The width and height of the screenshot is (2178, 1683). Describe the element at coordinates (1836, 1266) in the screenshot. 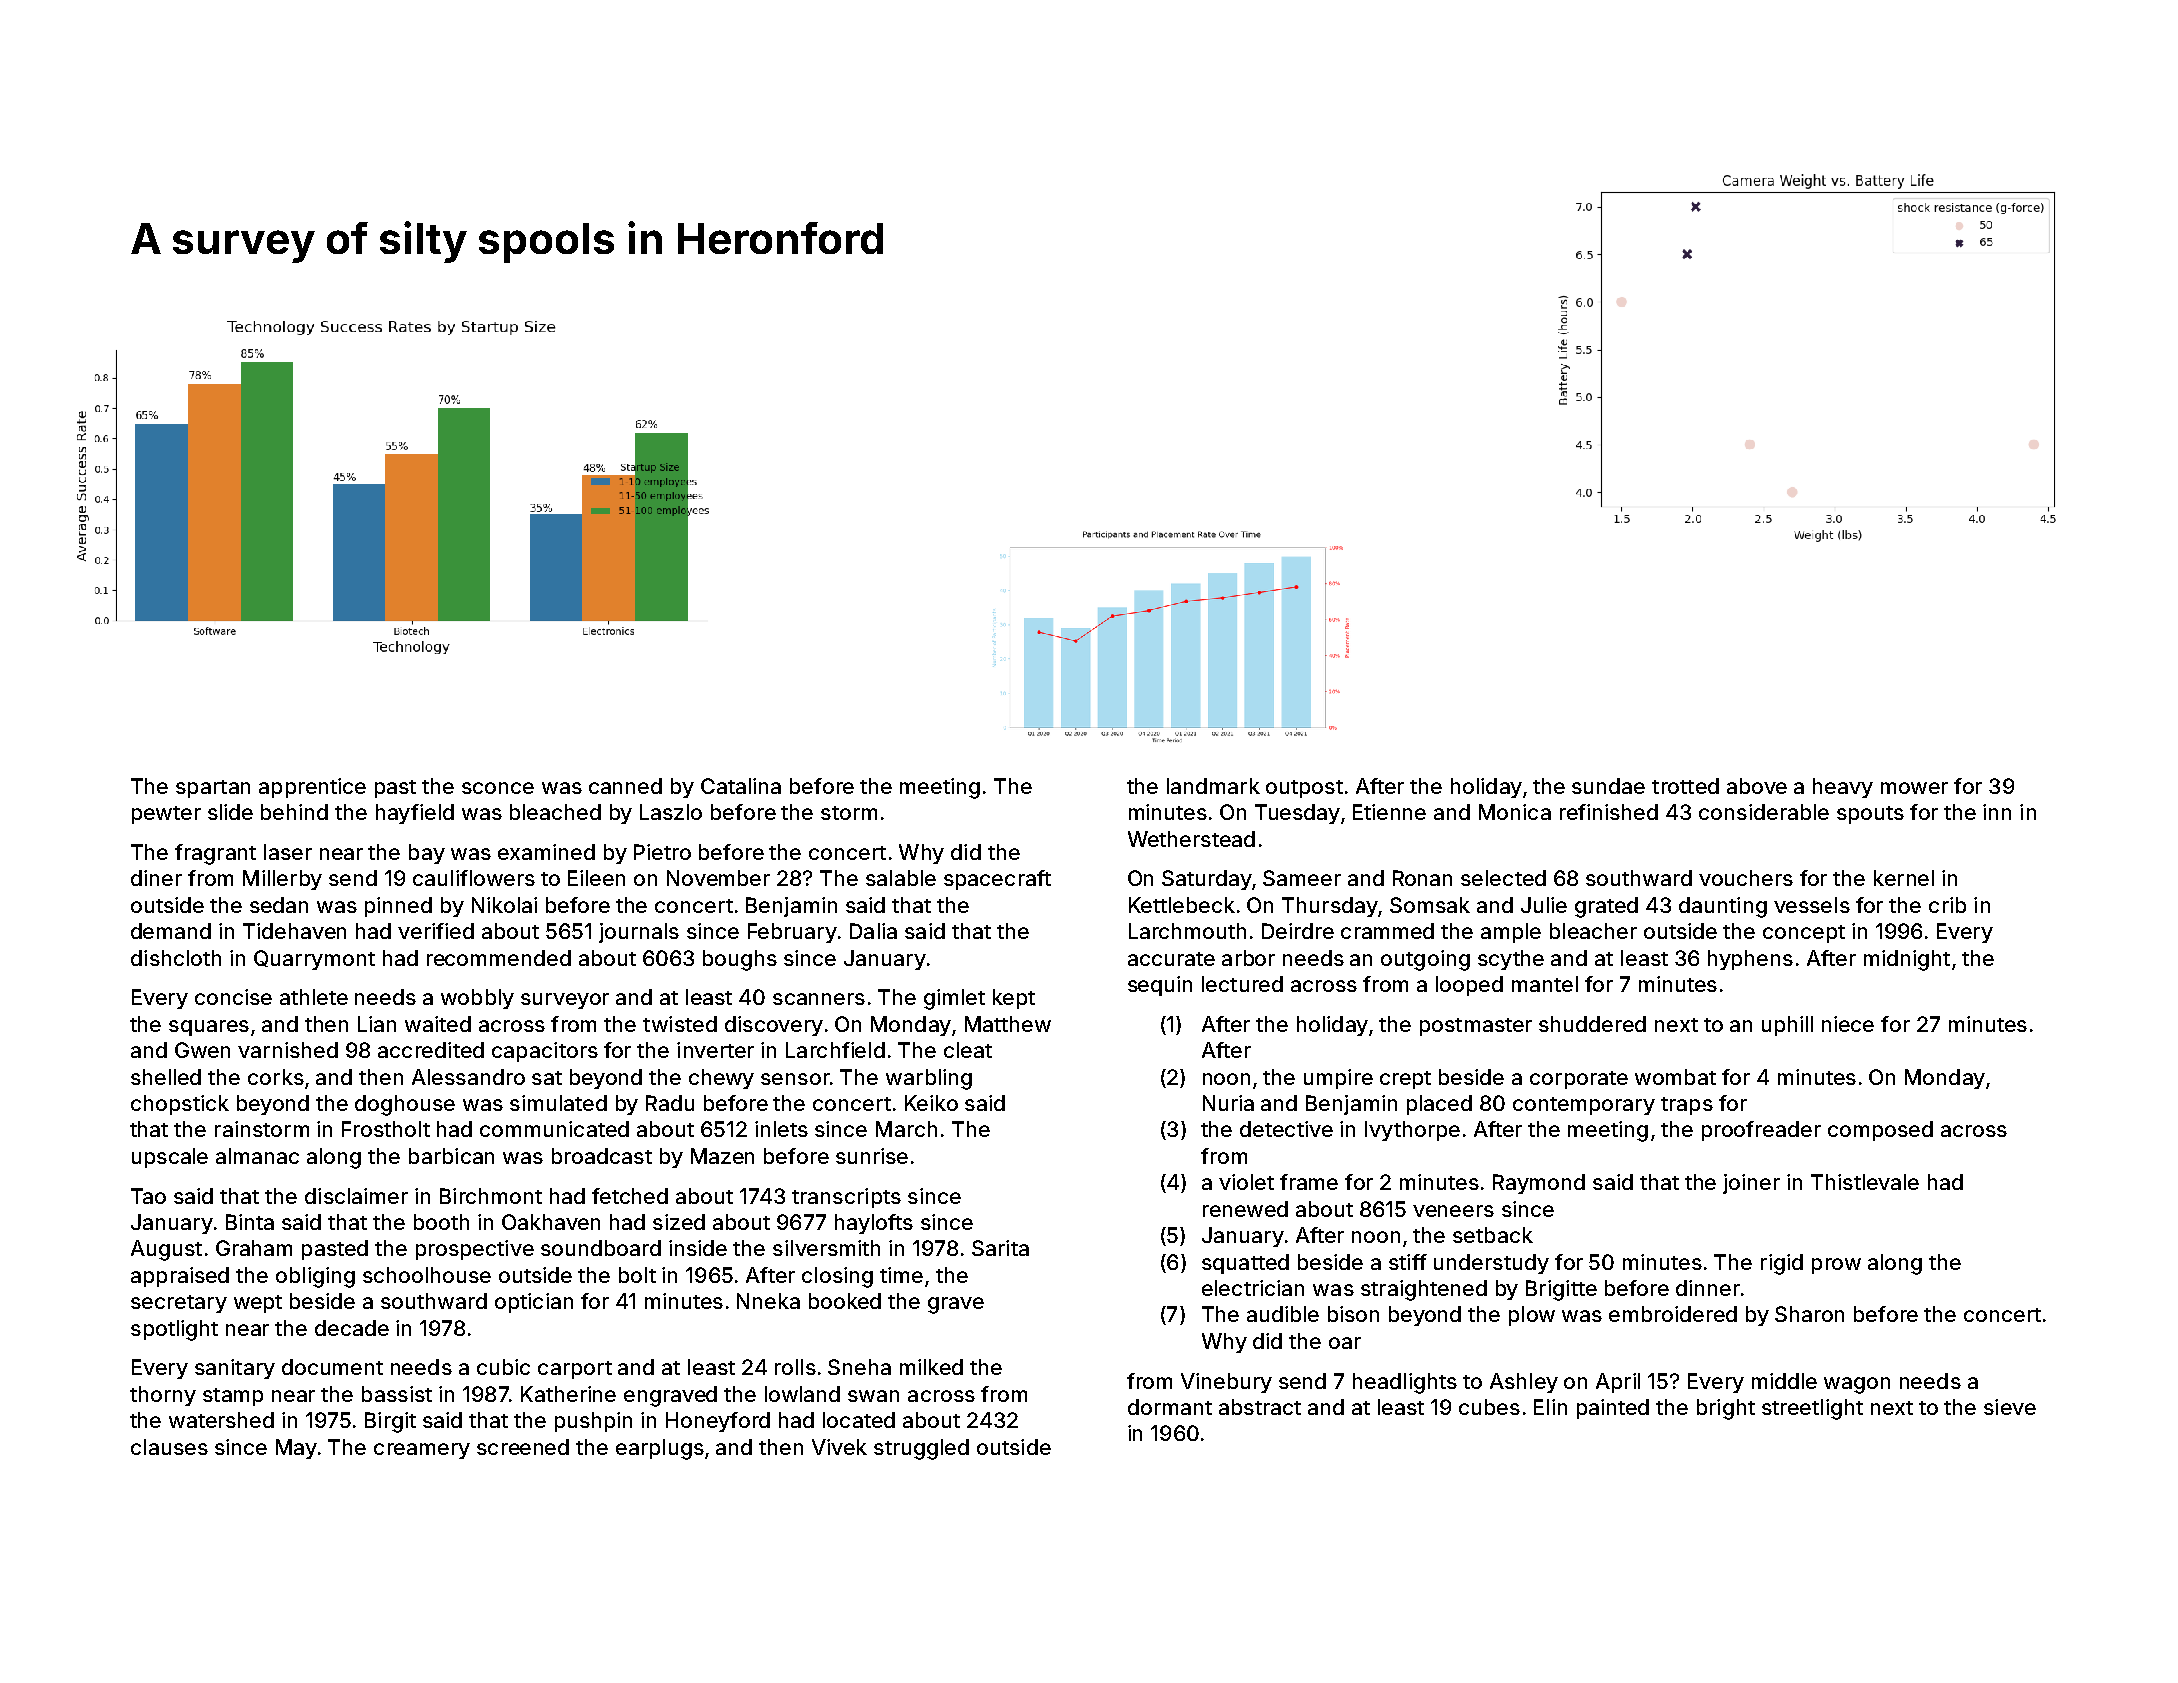

I see `prow` at that location.
